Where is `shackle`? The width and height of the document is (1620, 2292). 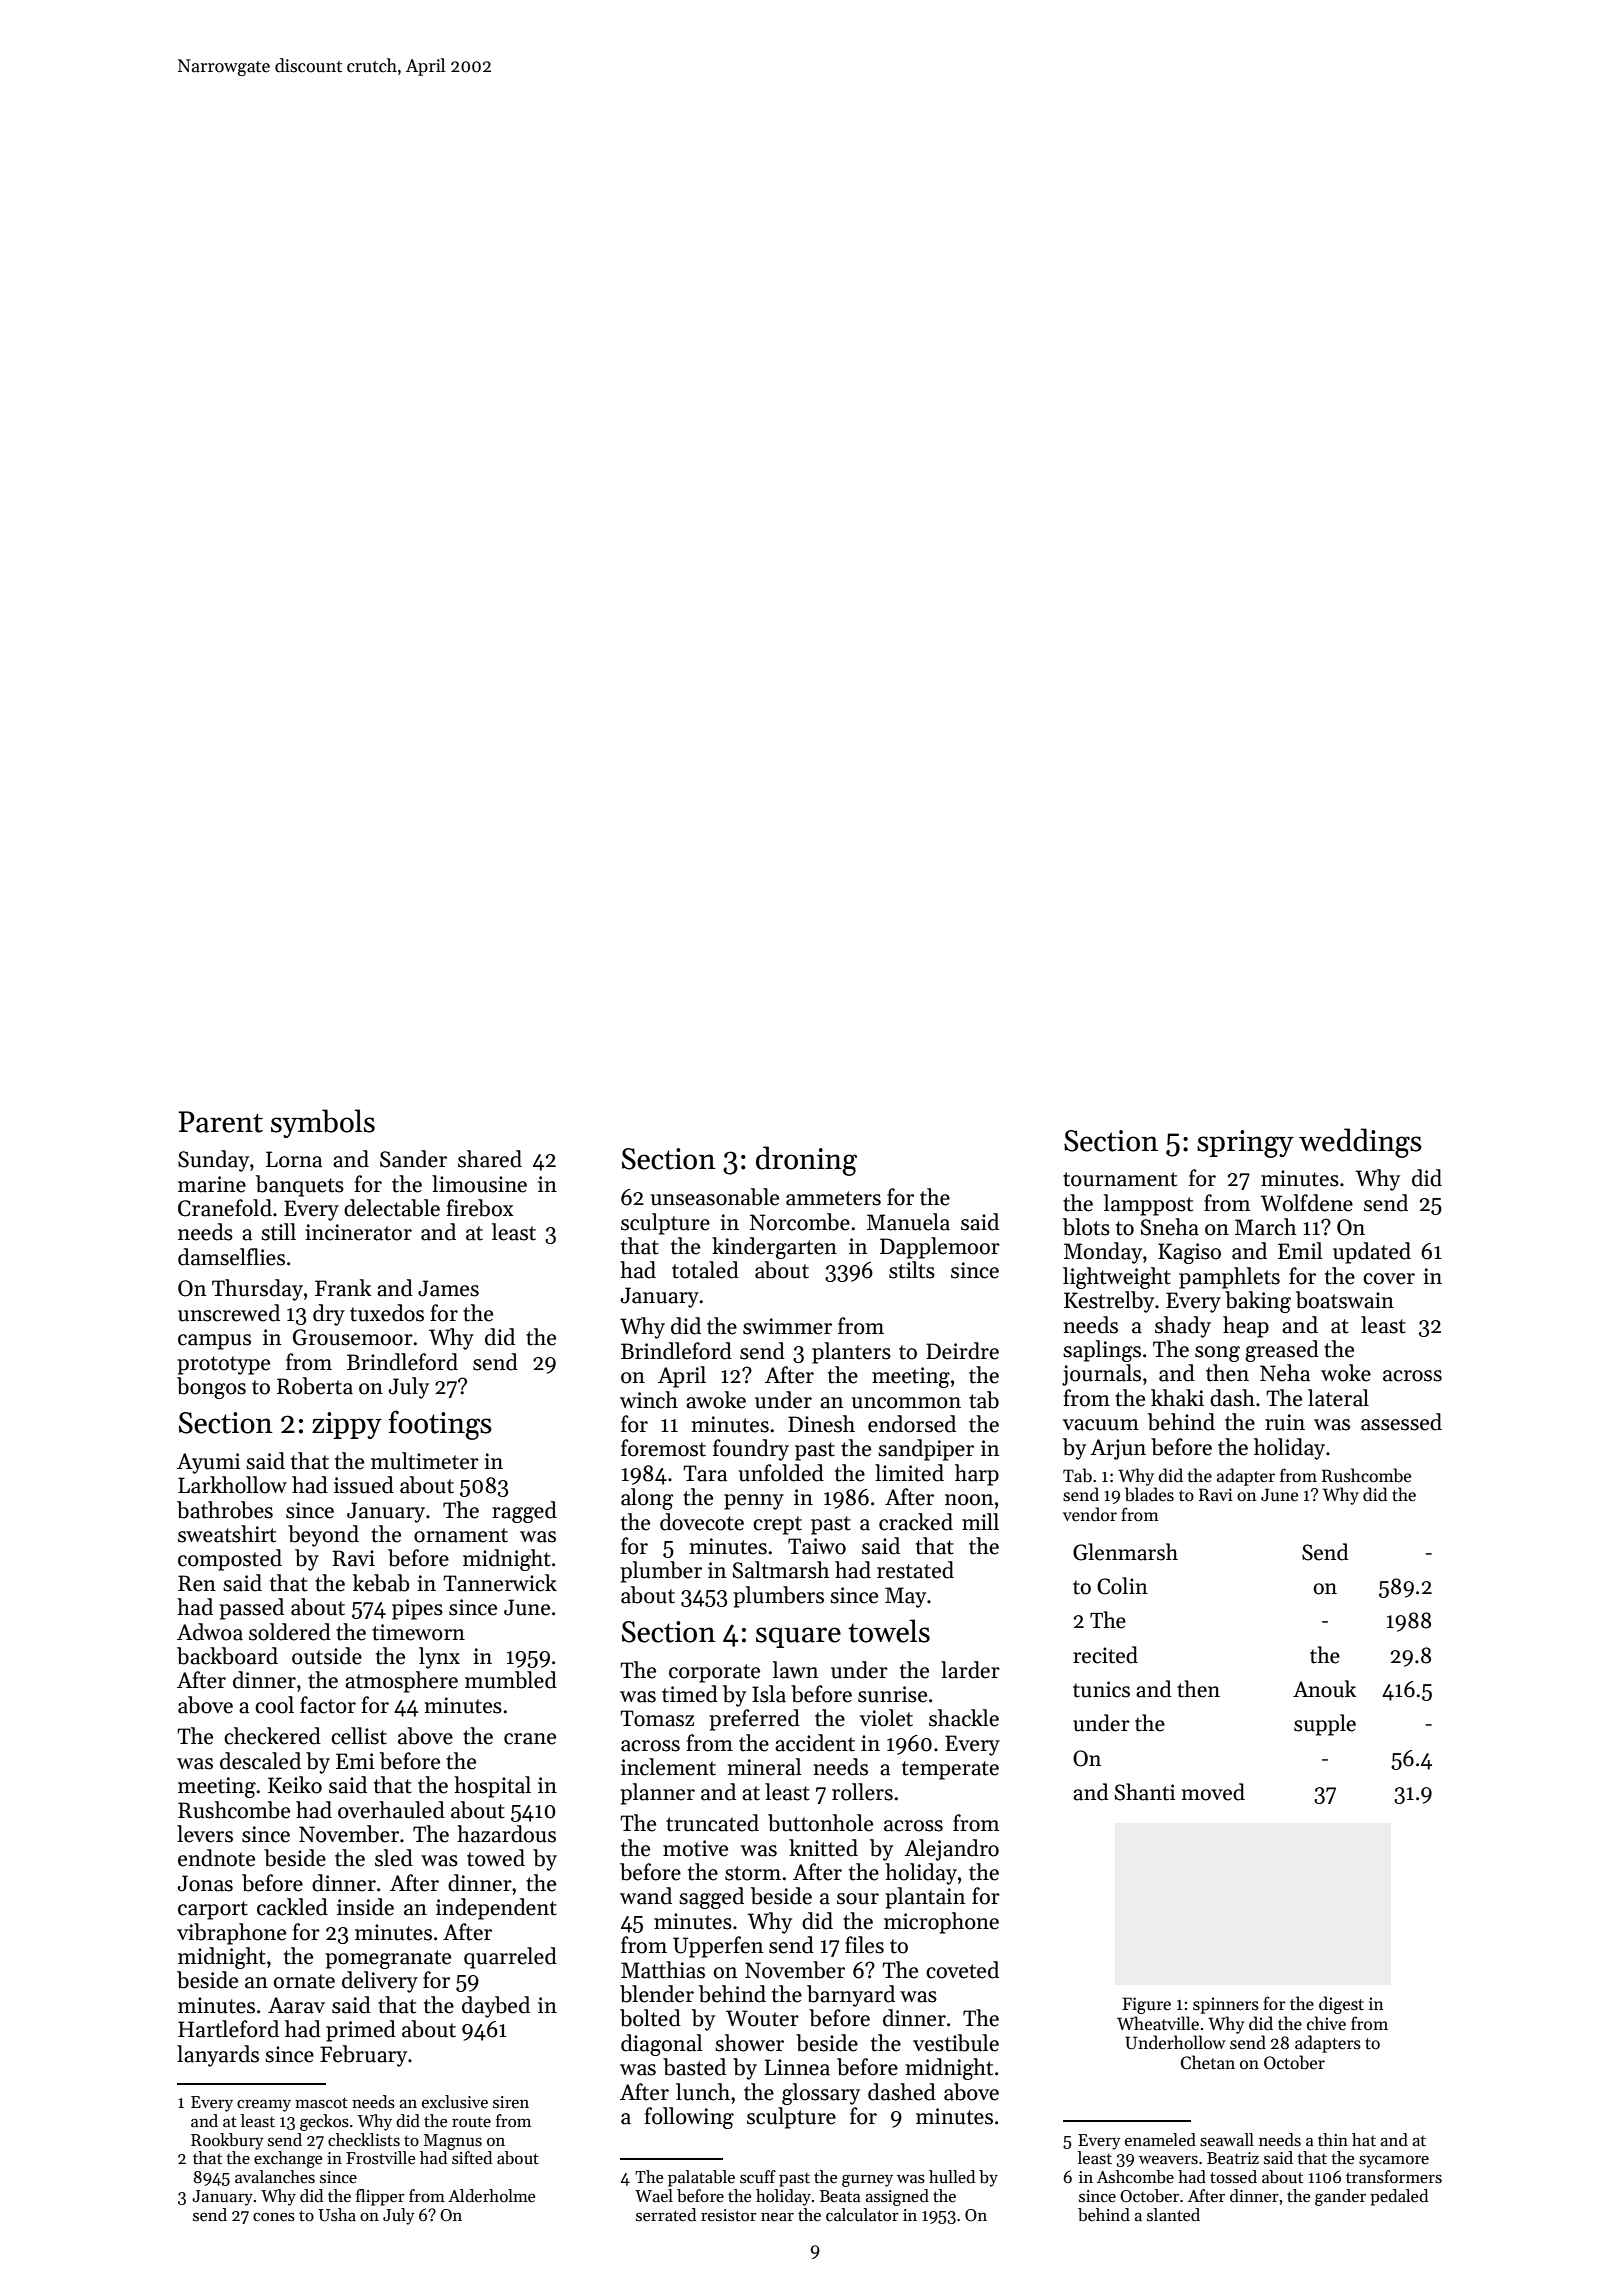 shackle is located at coordinates (964, 1718).
